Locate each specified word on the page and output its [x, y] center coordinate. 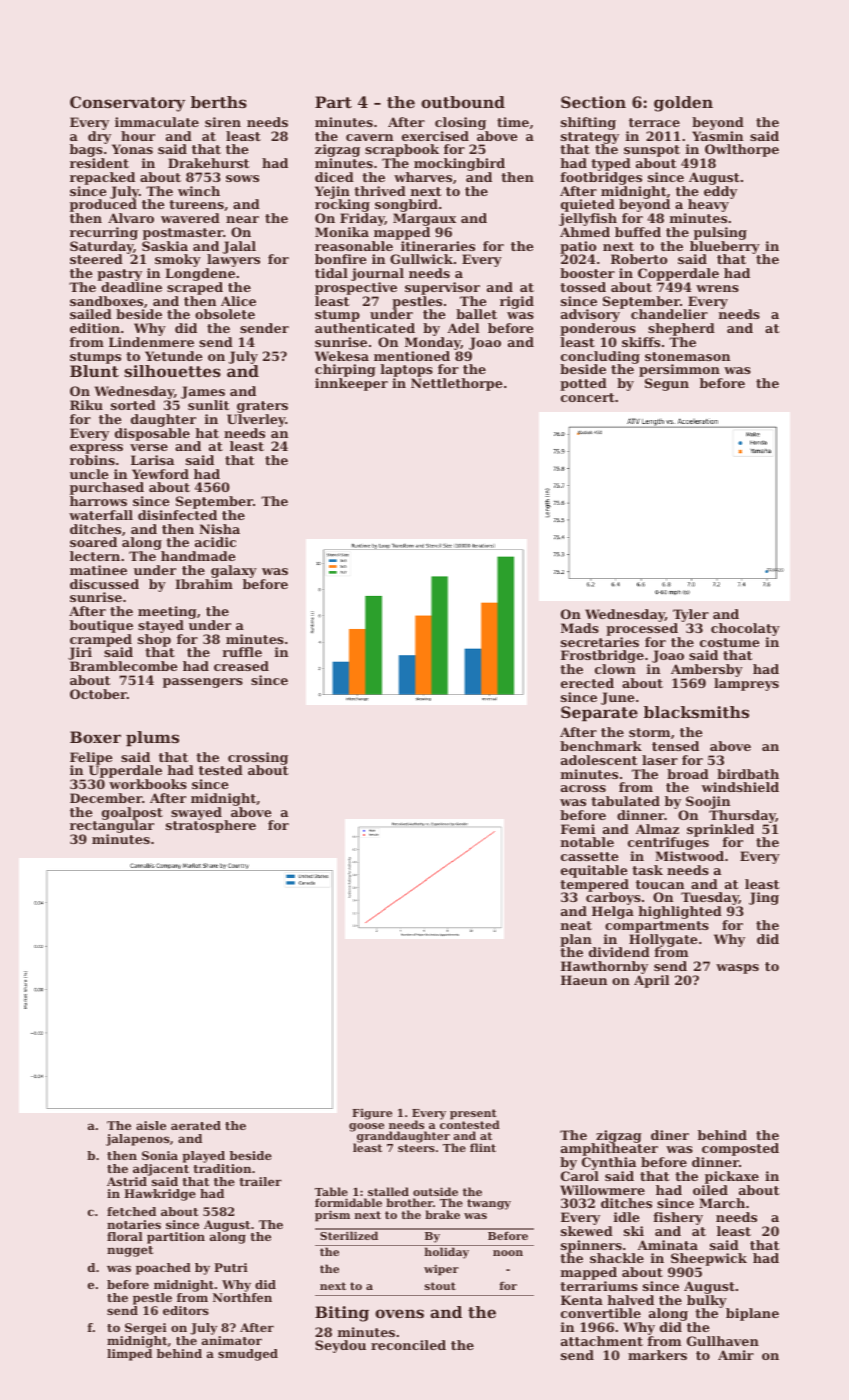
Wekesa [342, 356]
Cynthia [609, 1163]
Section [593, 102]
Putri [231, 1267]
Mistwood [689, 856]
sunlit [208, 405]
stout [440, 1286]
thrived [380, 191]
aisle [151, 1125]
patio [578, 248]
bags [86, 151]
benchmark [601, 746]
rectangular [112, 827]
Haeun [584, 980]
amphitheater [609, 1150]
